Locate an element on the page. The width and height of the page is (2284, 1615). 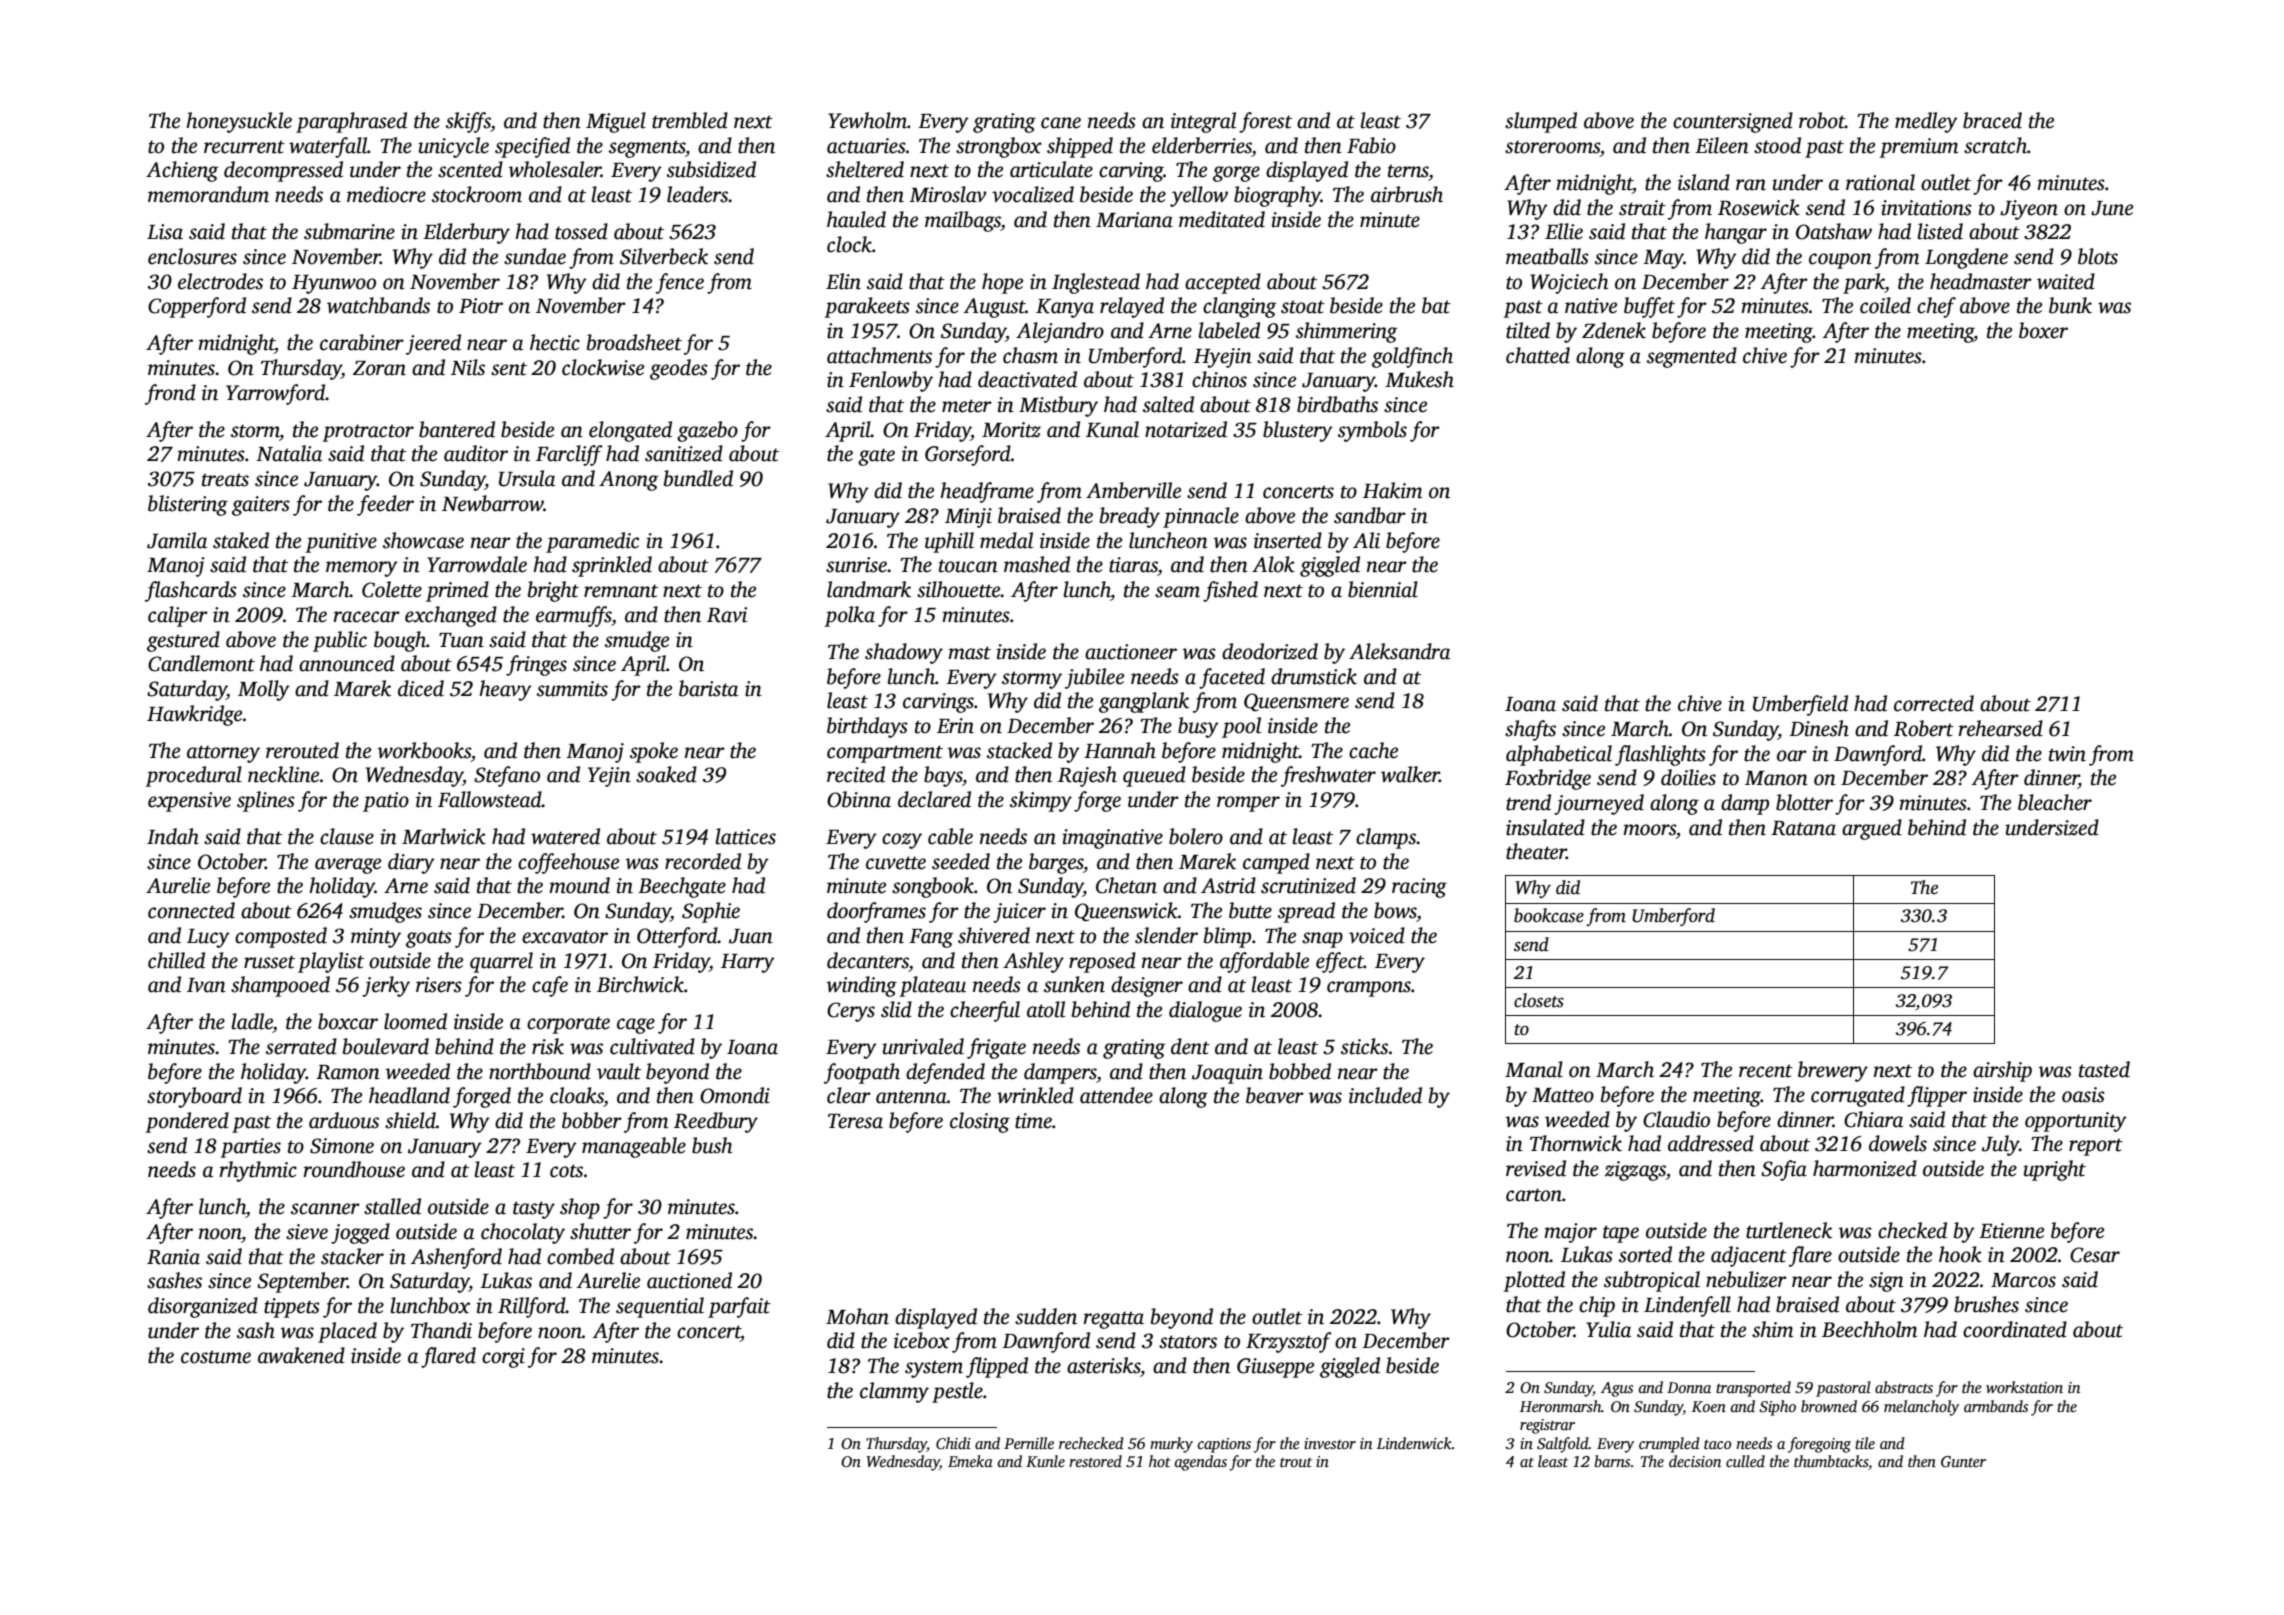
Umberfield is located at coordinates (1800, 705).
